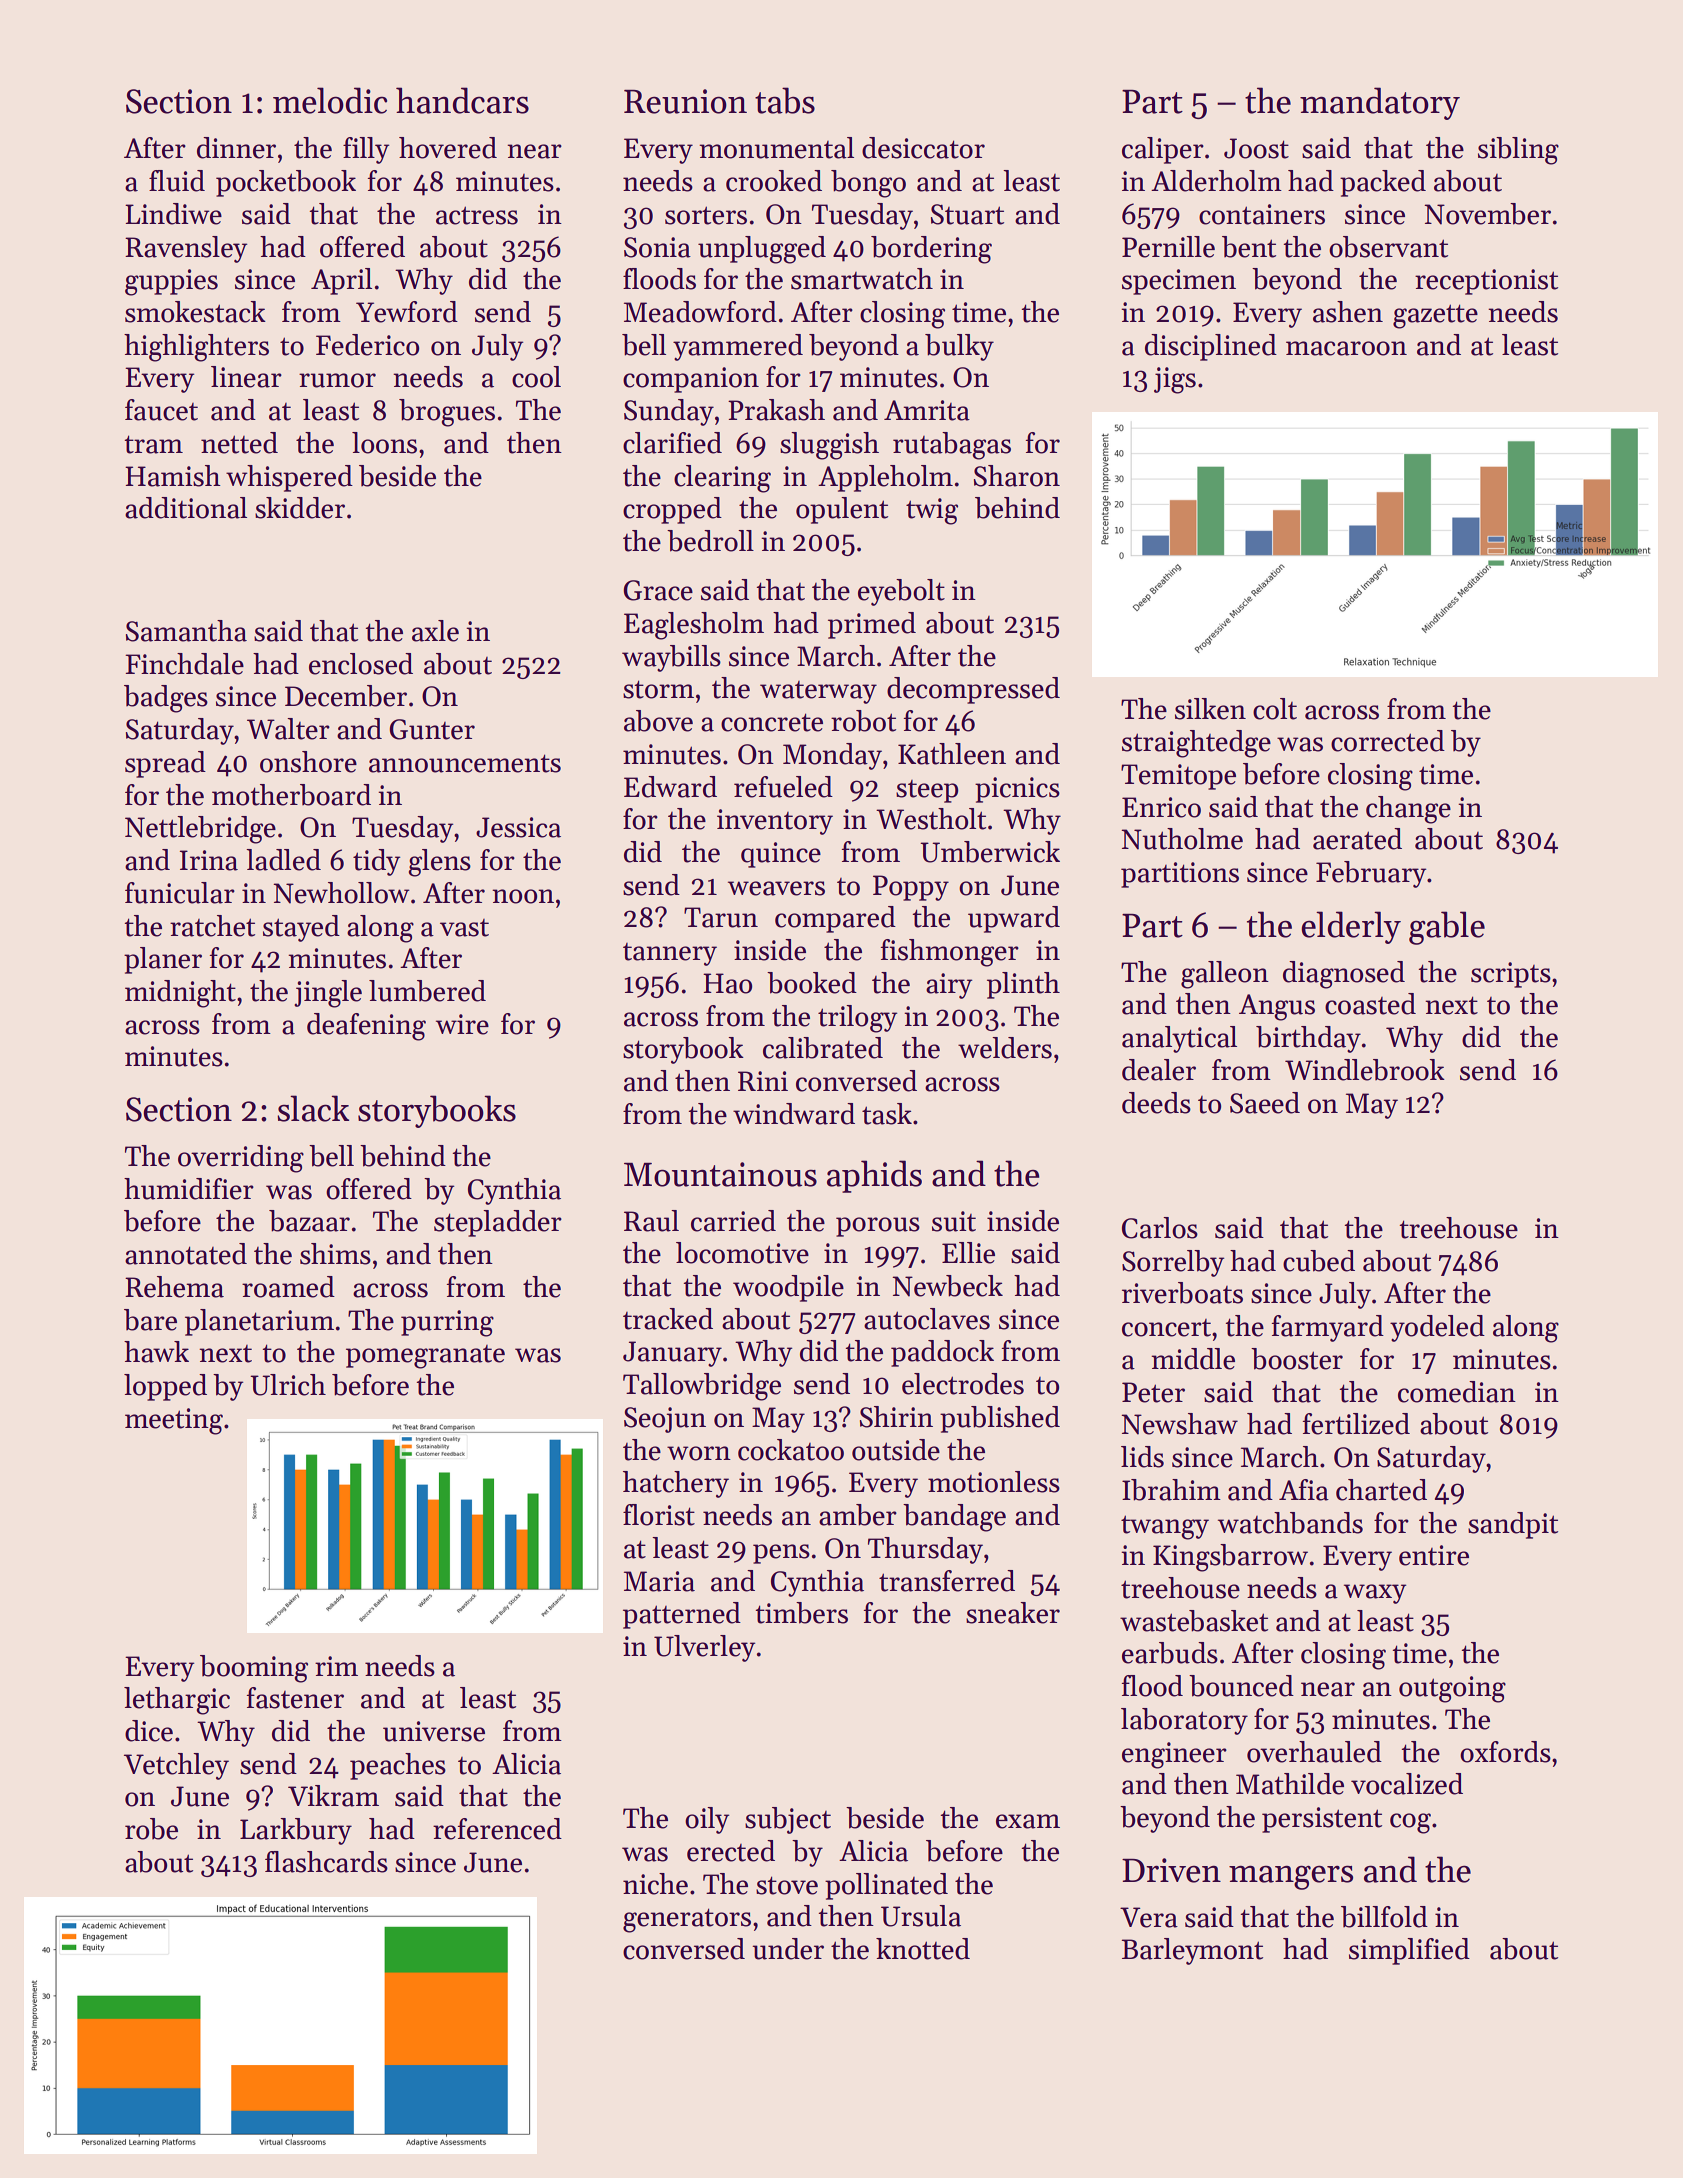 This screenshot has width=1683, height=2178. I want to click on Westholt, so click(931, 819).
